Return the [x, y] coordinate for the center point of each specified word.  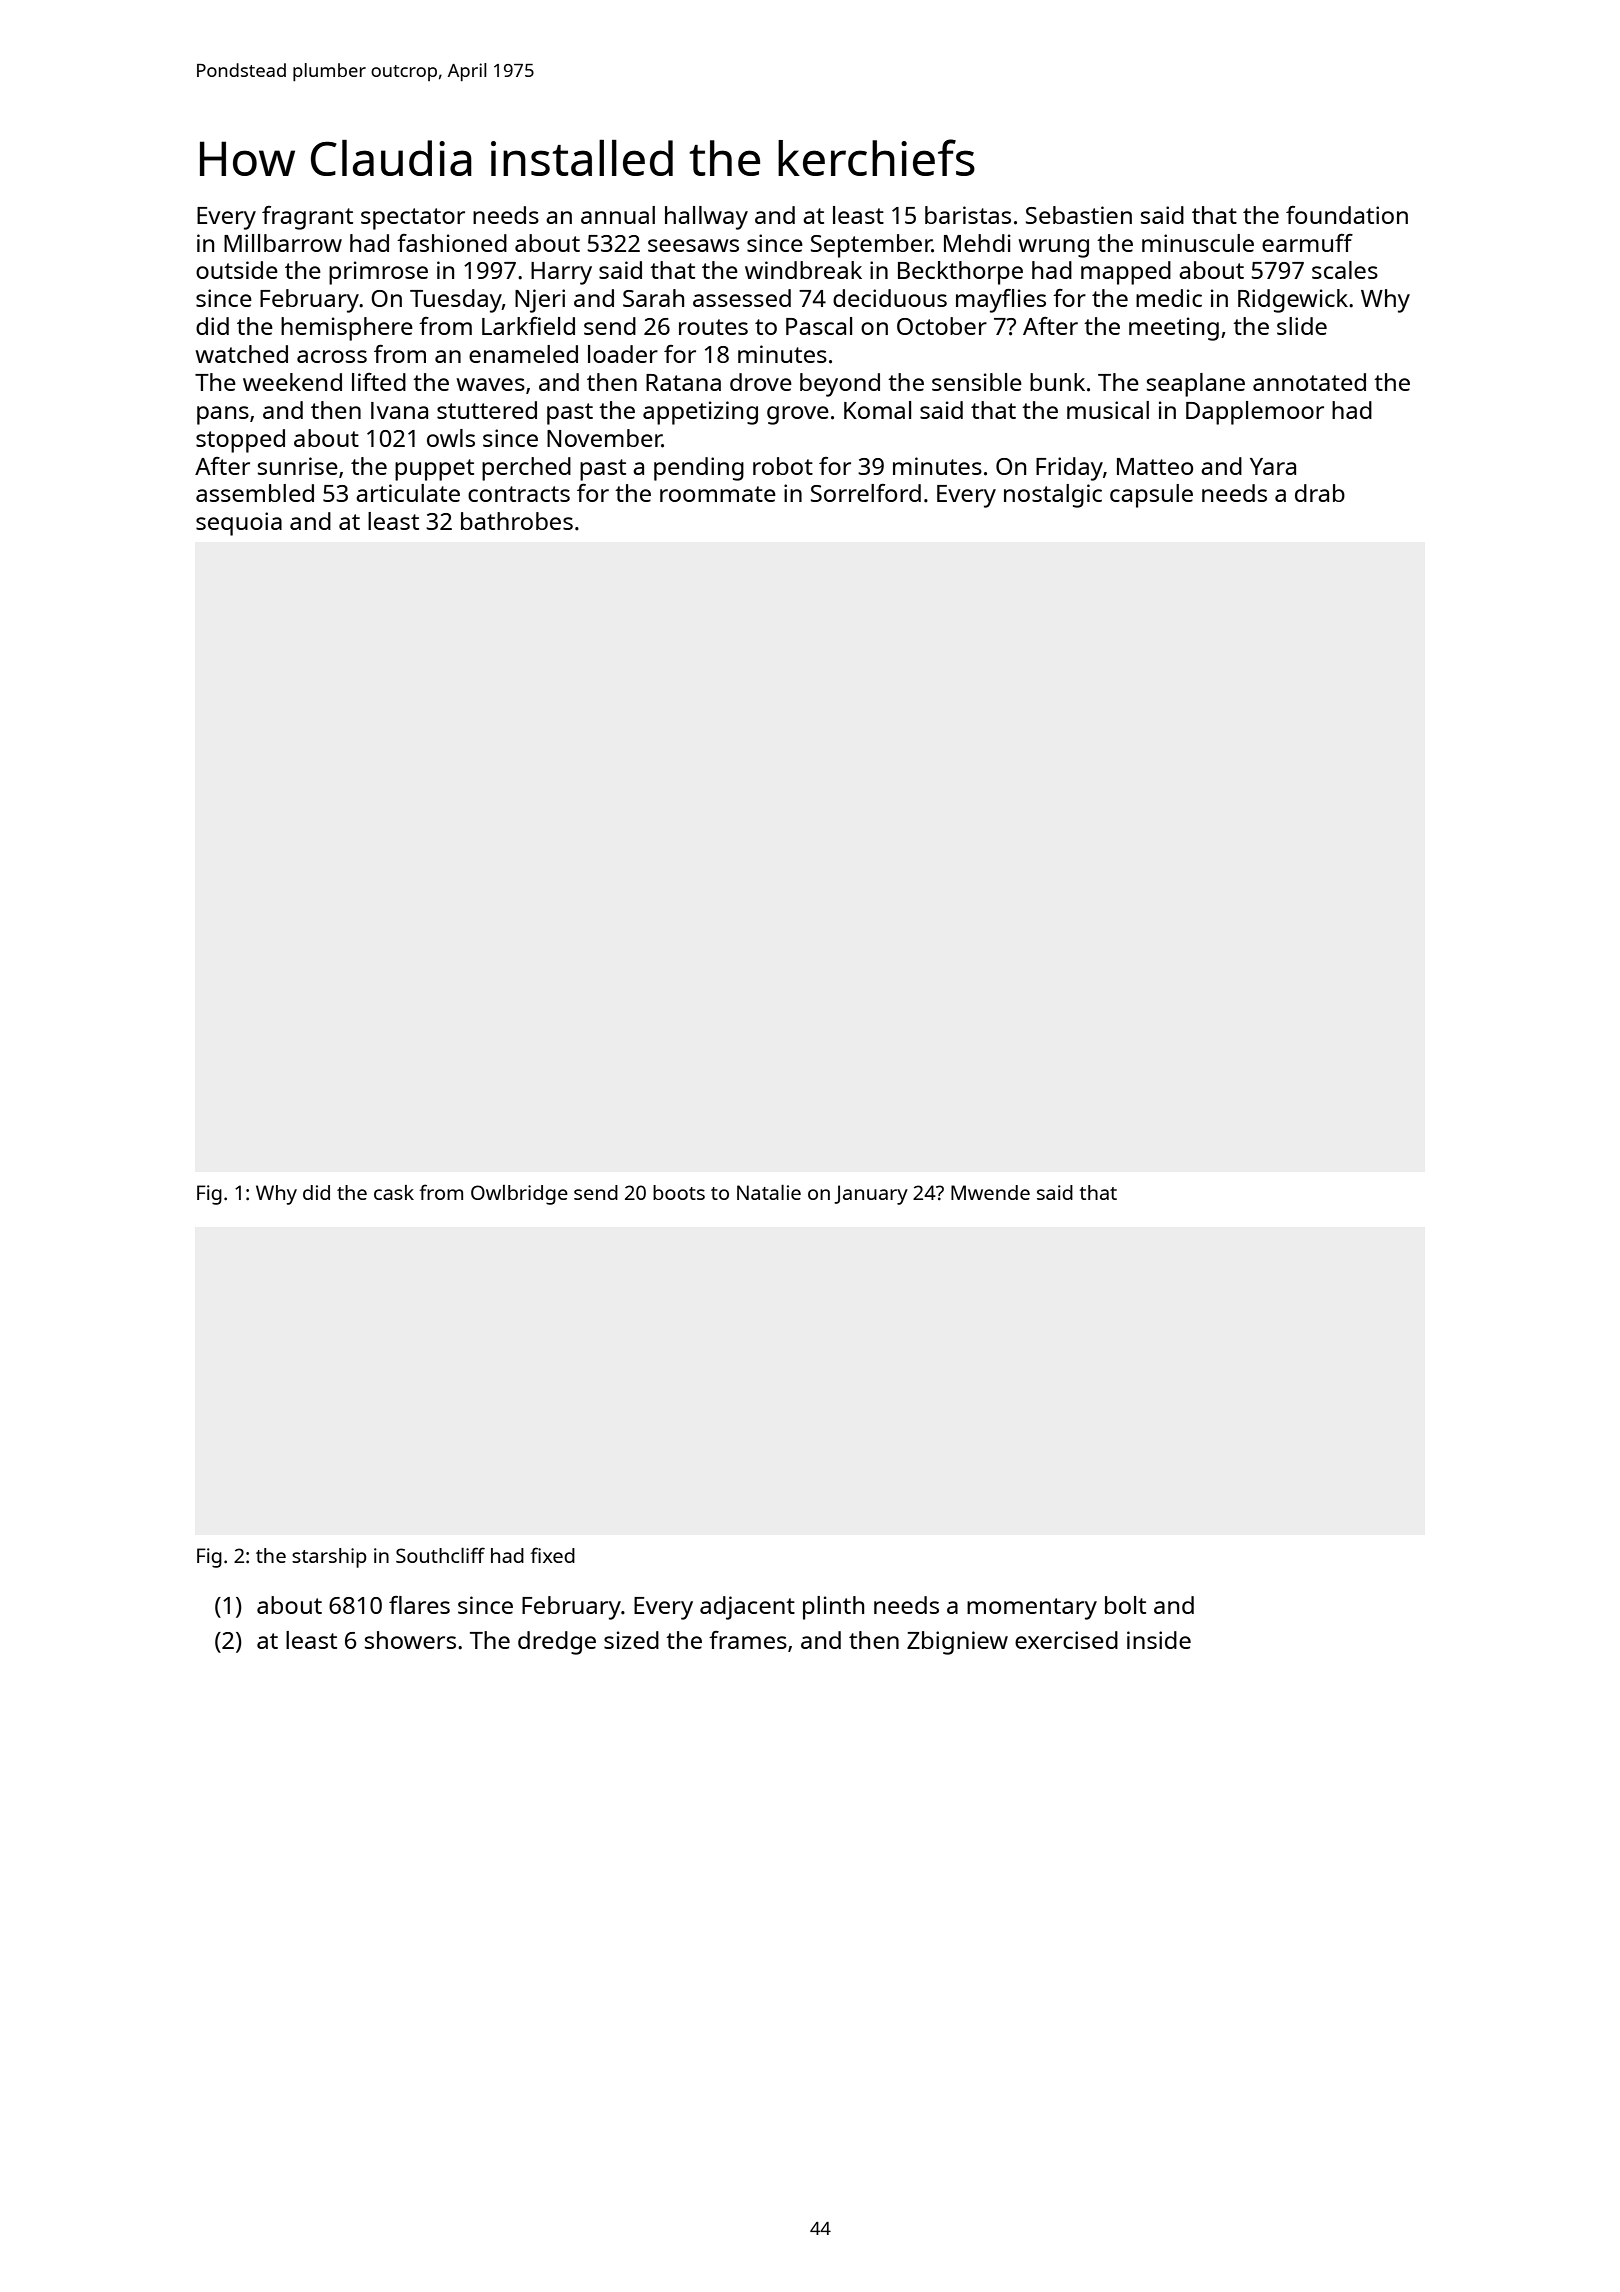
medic [1169, 298]
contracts [519, 494]
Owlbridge [519, 1195]
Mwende [990, 1192]
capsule [1151, 496]
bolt [1125, 1605]
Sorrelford [866, 493]
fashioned [452, 243]
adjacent [747, 1608]
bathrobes [517, 521]
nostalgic [1053, 496]
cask [394, 1192]
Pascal [819, 326]
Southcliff [440, 1555]
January [871, 1195]
